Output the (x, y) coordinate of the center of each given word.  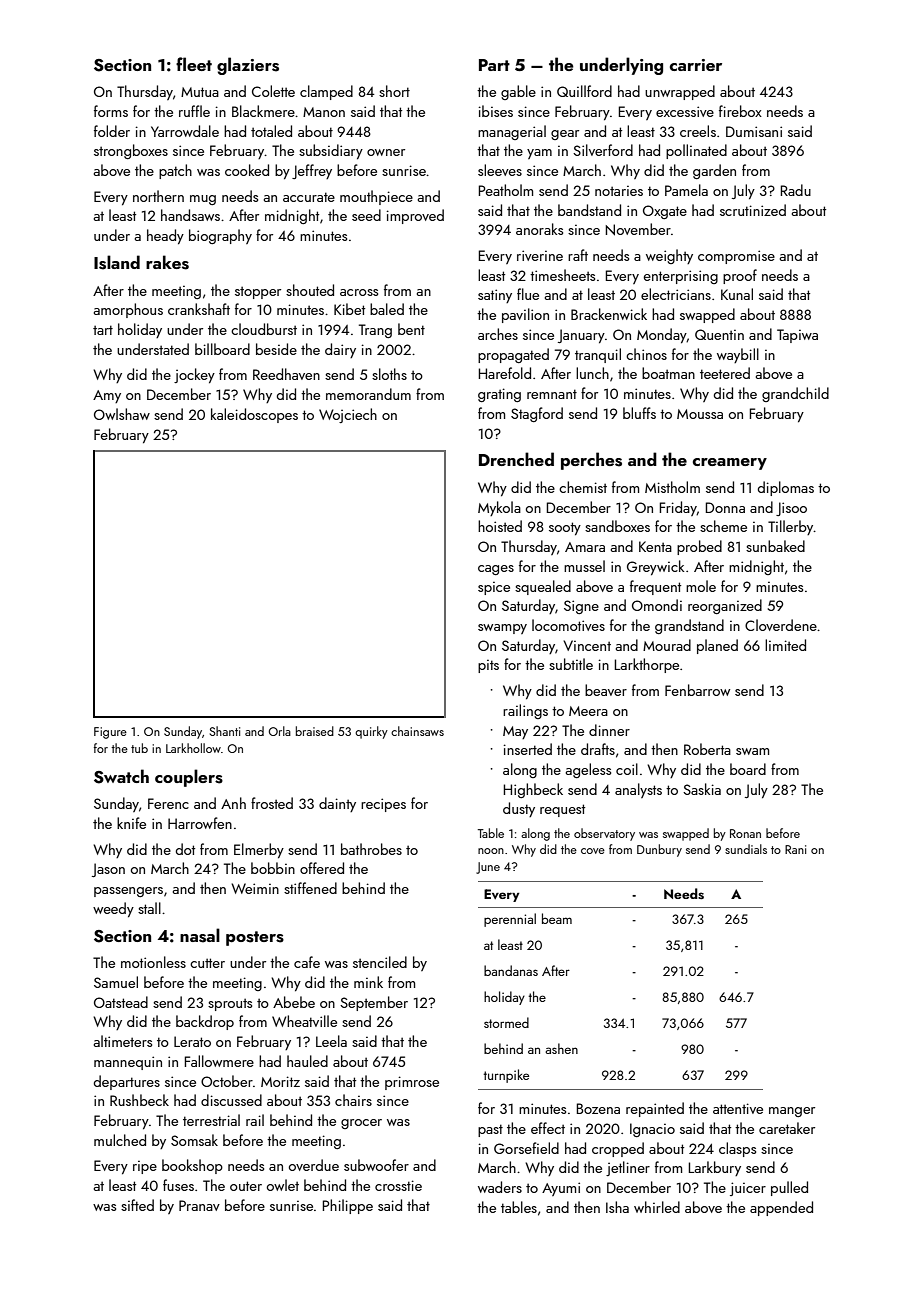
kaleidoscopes (254, 415)
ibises (496, 111)
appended (781, 1208)
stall (149, 908)
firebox (740, 111)
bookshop (192, 1166)
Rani (795, 849)
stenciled (380, 962)
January (581, 336)
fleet (194, 64)
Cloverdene (781, 625)
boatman (668, 373)
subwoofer (376, 1165)
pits (488, 666)
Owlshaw (122, 414)
